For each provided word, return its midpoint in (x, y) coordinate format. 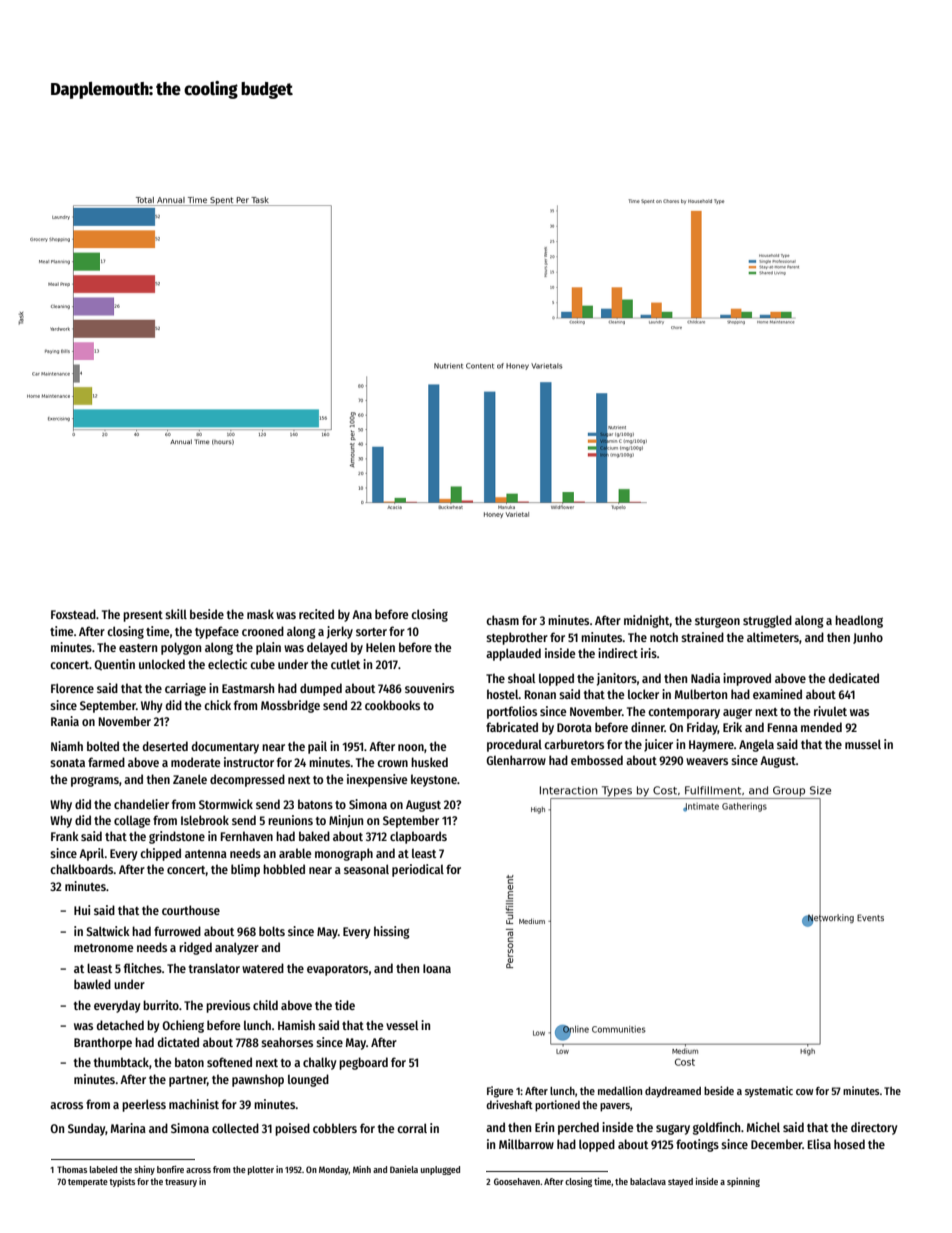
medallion (620, 1090)
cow (804, 1092)
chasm (502, 620)
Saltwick (108, 931)
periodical (418, 870)
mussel (863, 744)
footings (697, 1145)
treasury (181, 1183)
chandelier (141, 804)
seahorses (287, 1042)
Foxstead (73, 614)
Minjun (346, 821)
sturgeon (717, 622)
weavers (707, 761)
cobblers (335, 1128)
